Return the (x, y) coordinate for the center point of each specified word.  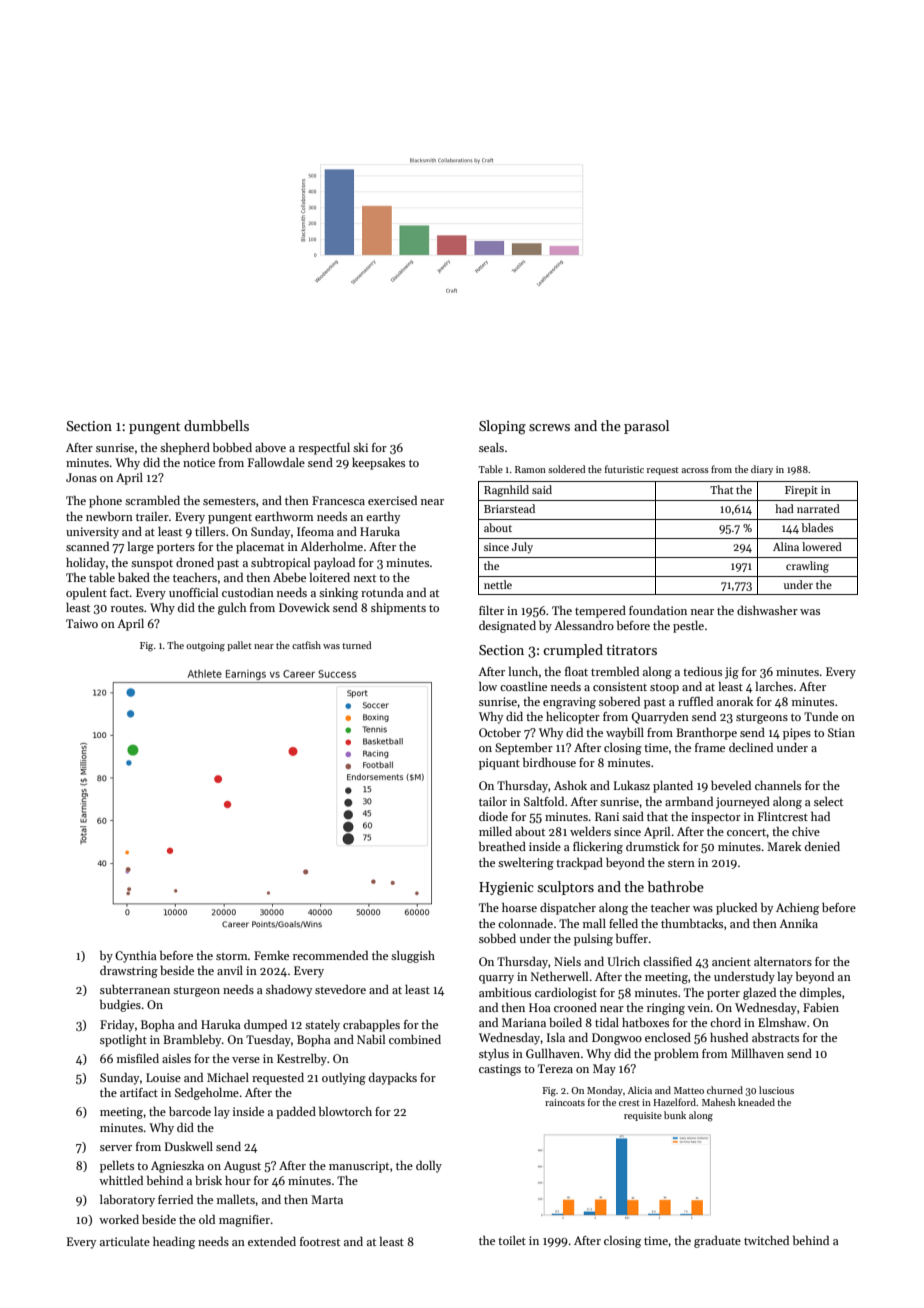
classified (667, 961)
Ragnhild (506, 491)
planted (673, 787)
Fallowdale (276, 462)
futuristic (624, 469)
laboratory (127, 1201)
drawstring (129, 972)
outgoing (205, 647)
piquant (499, 764)
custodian (248, 592)
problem (676, 1055)
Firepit (801, 491)
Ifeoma (315, 531)
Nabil (371, 1039)
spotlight (123, 1041)
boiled (565, 1022)
